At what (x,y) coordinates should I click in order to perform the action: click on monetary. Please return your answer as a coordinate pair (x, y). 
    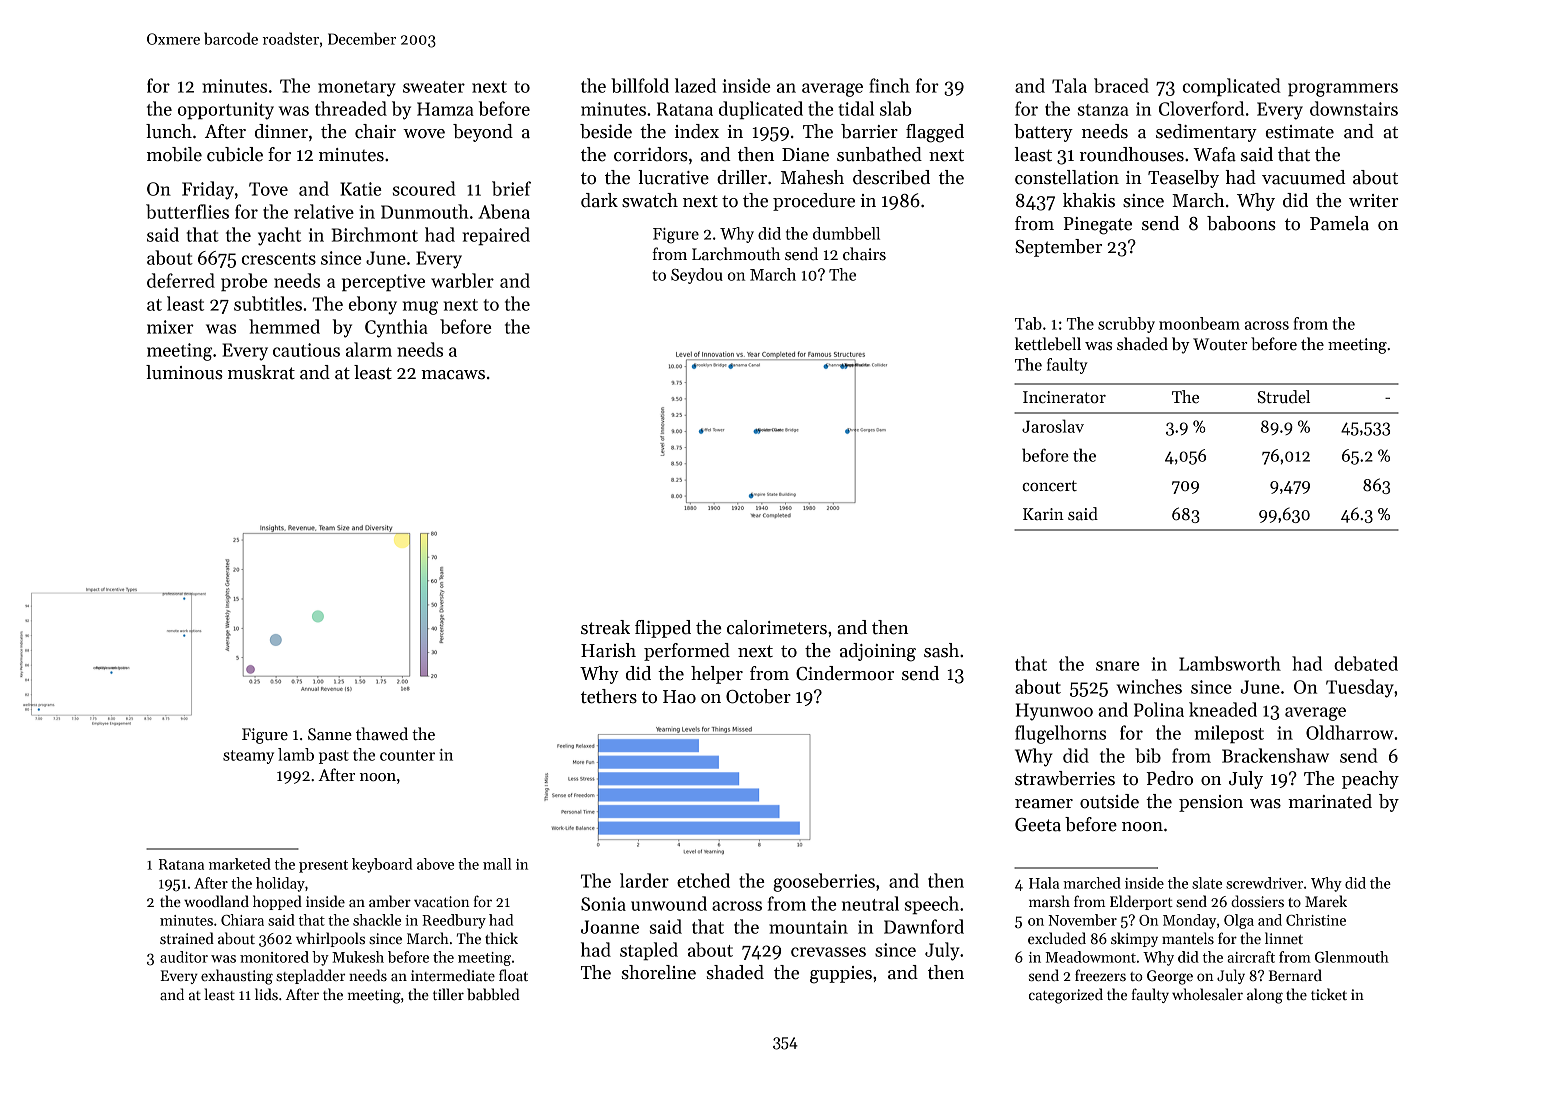
    Looking at the image, I should click on (357, 89).
